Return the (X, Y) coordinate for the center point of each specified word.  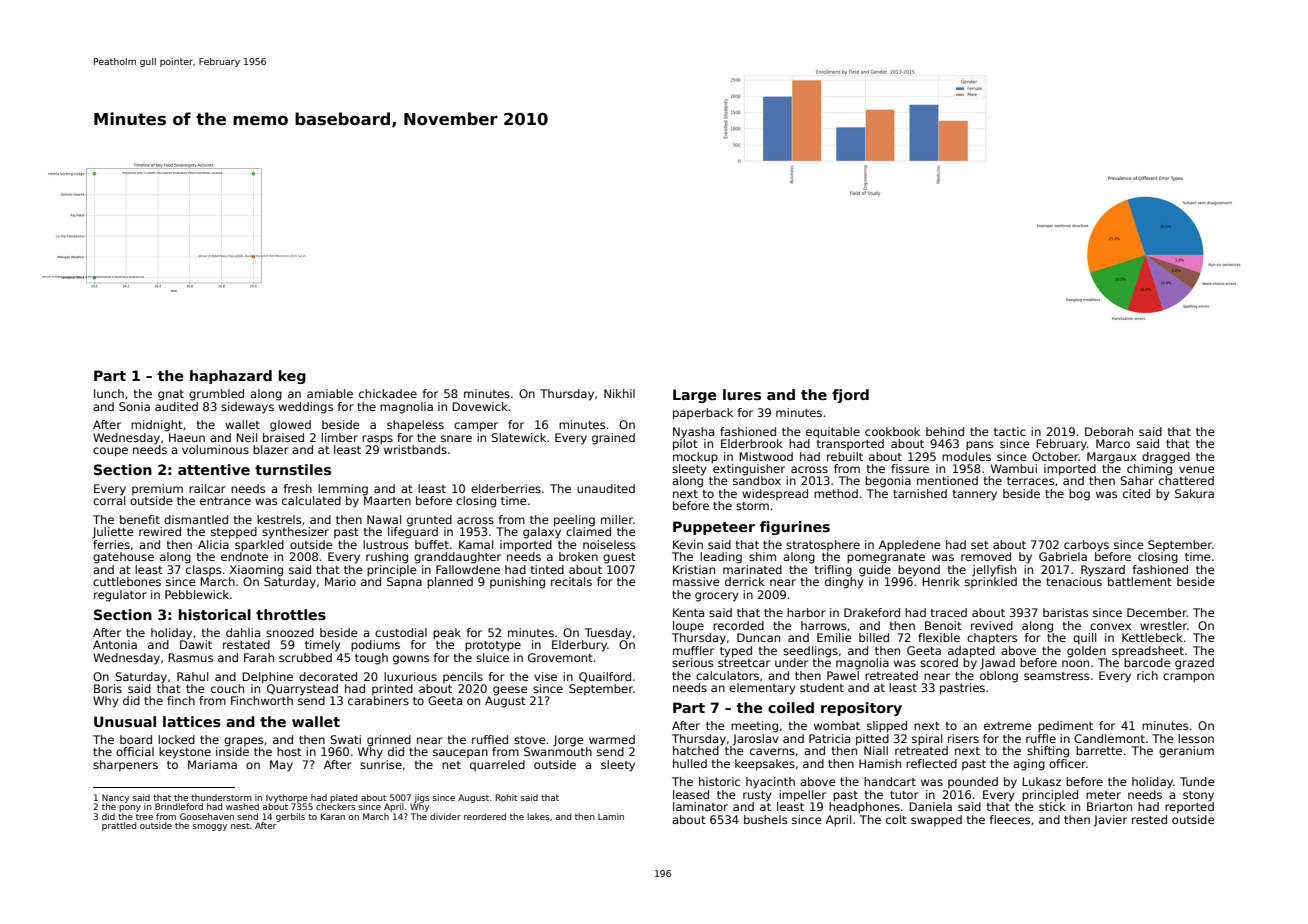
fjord (850, 396)
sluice (492, 657)
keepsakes (765, 765)
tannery (975, 495)
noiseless (609, 544)
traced (949, 612)
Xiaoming (256, 571)
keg (292, 377)
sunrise (381, 764)
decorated (328, 676)
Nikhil (619, 393)
